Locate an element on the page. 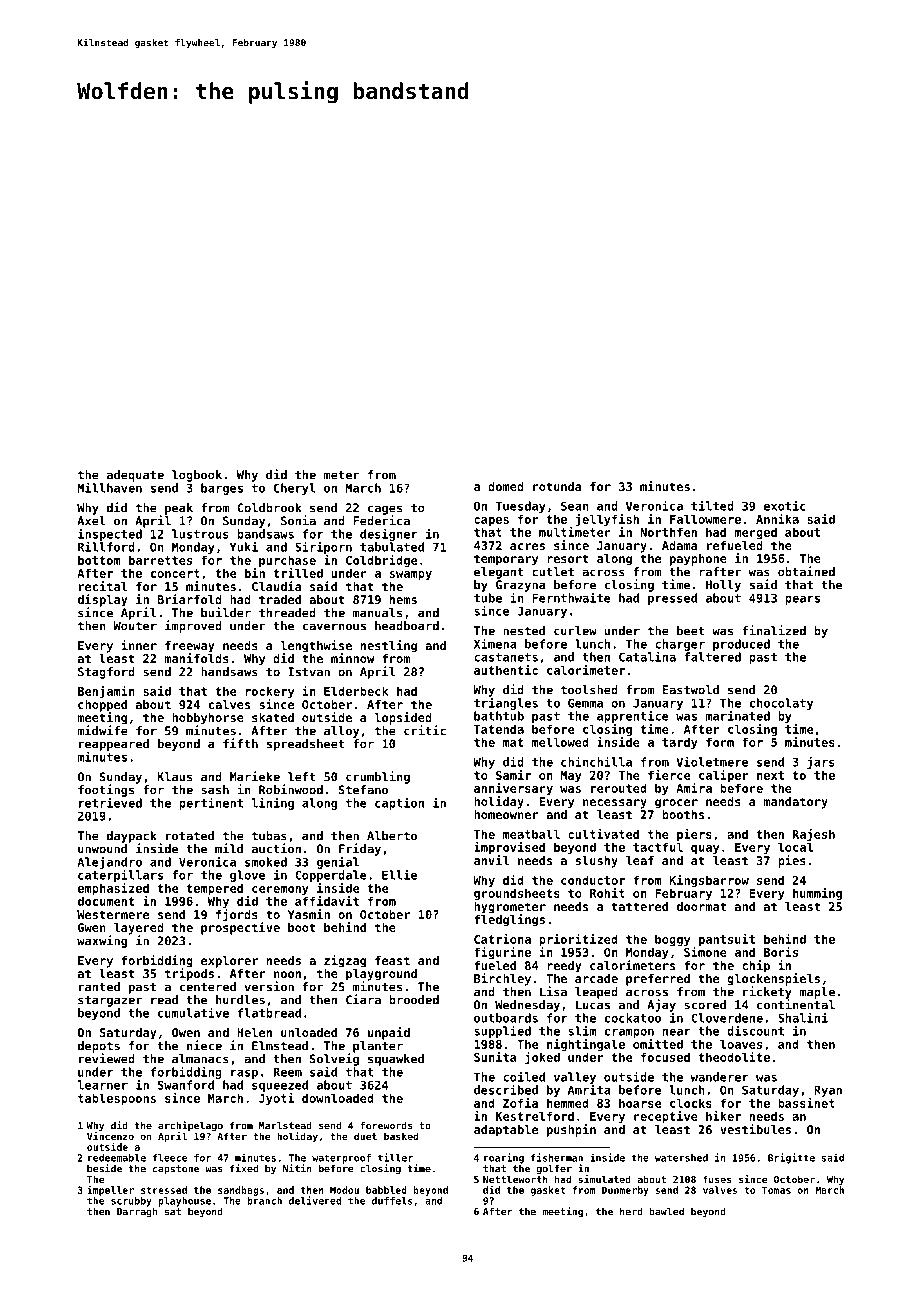  maple is located at coordinates (817, 993).
